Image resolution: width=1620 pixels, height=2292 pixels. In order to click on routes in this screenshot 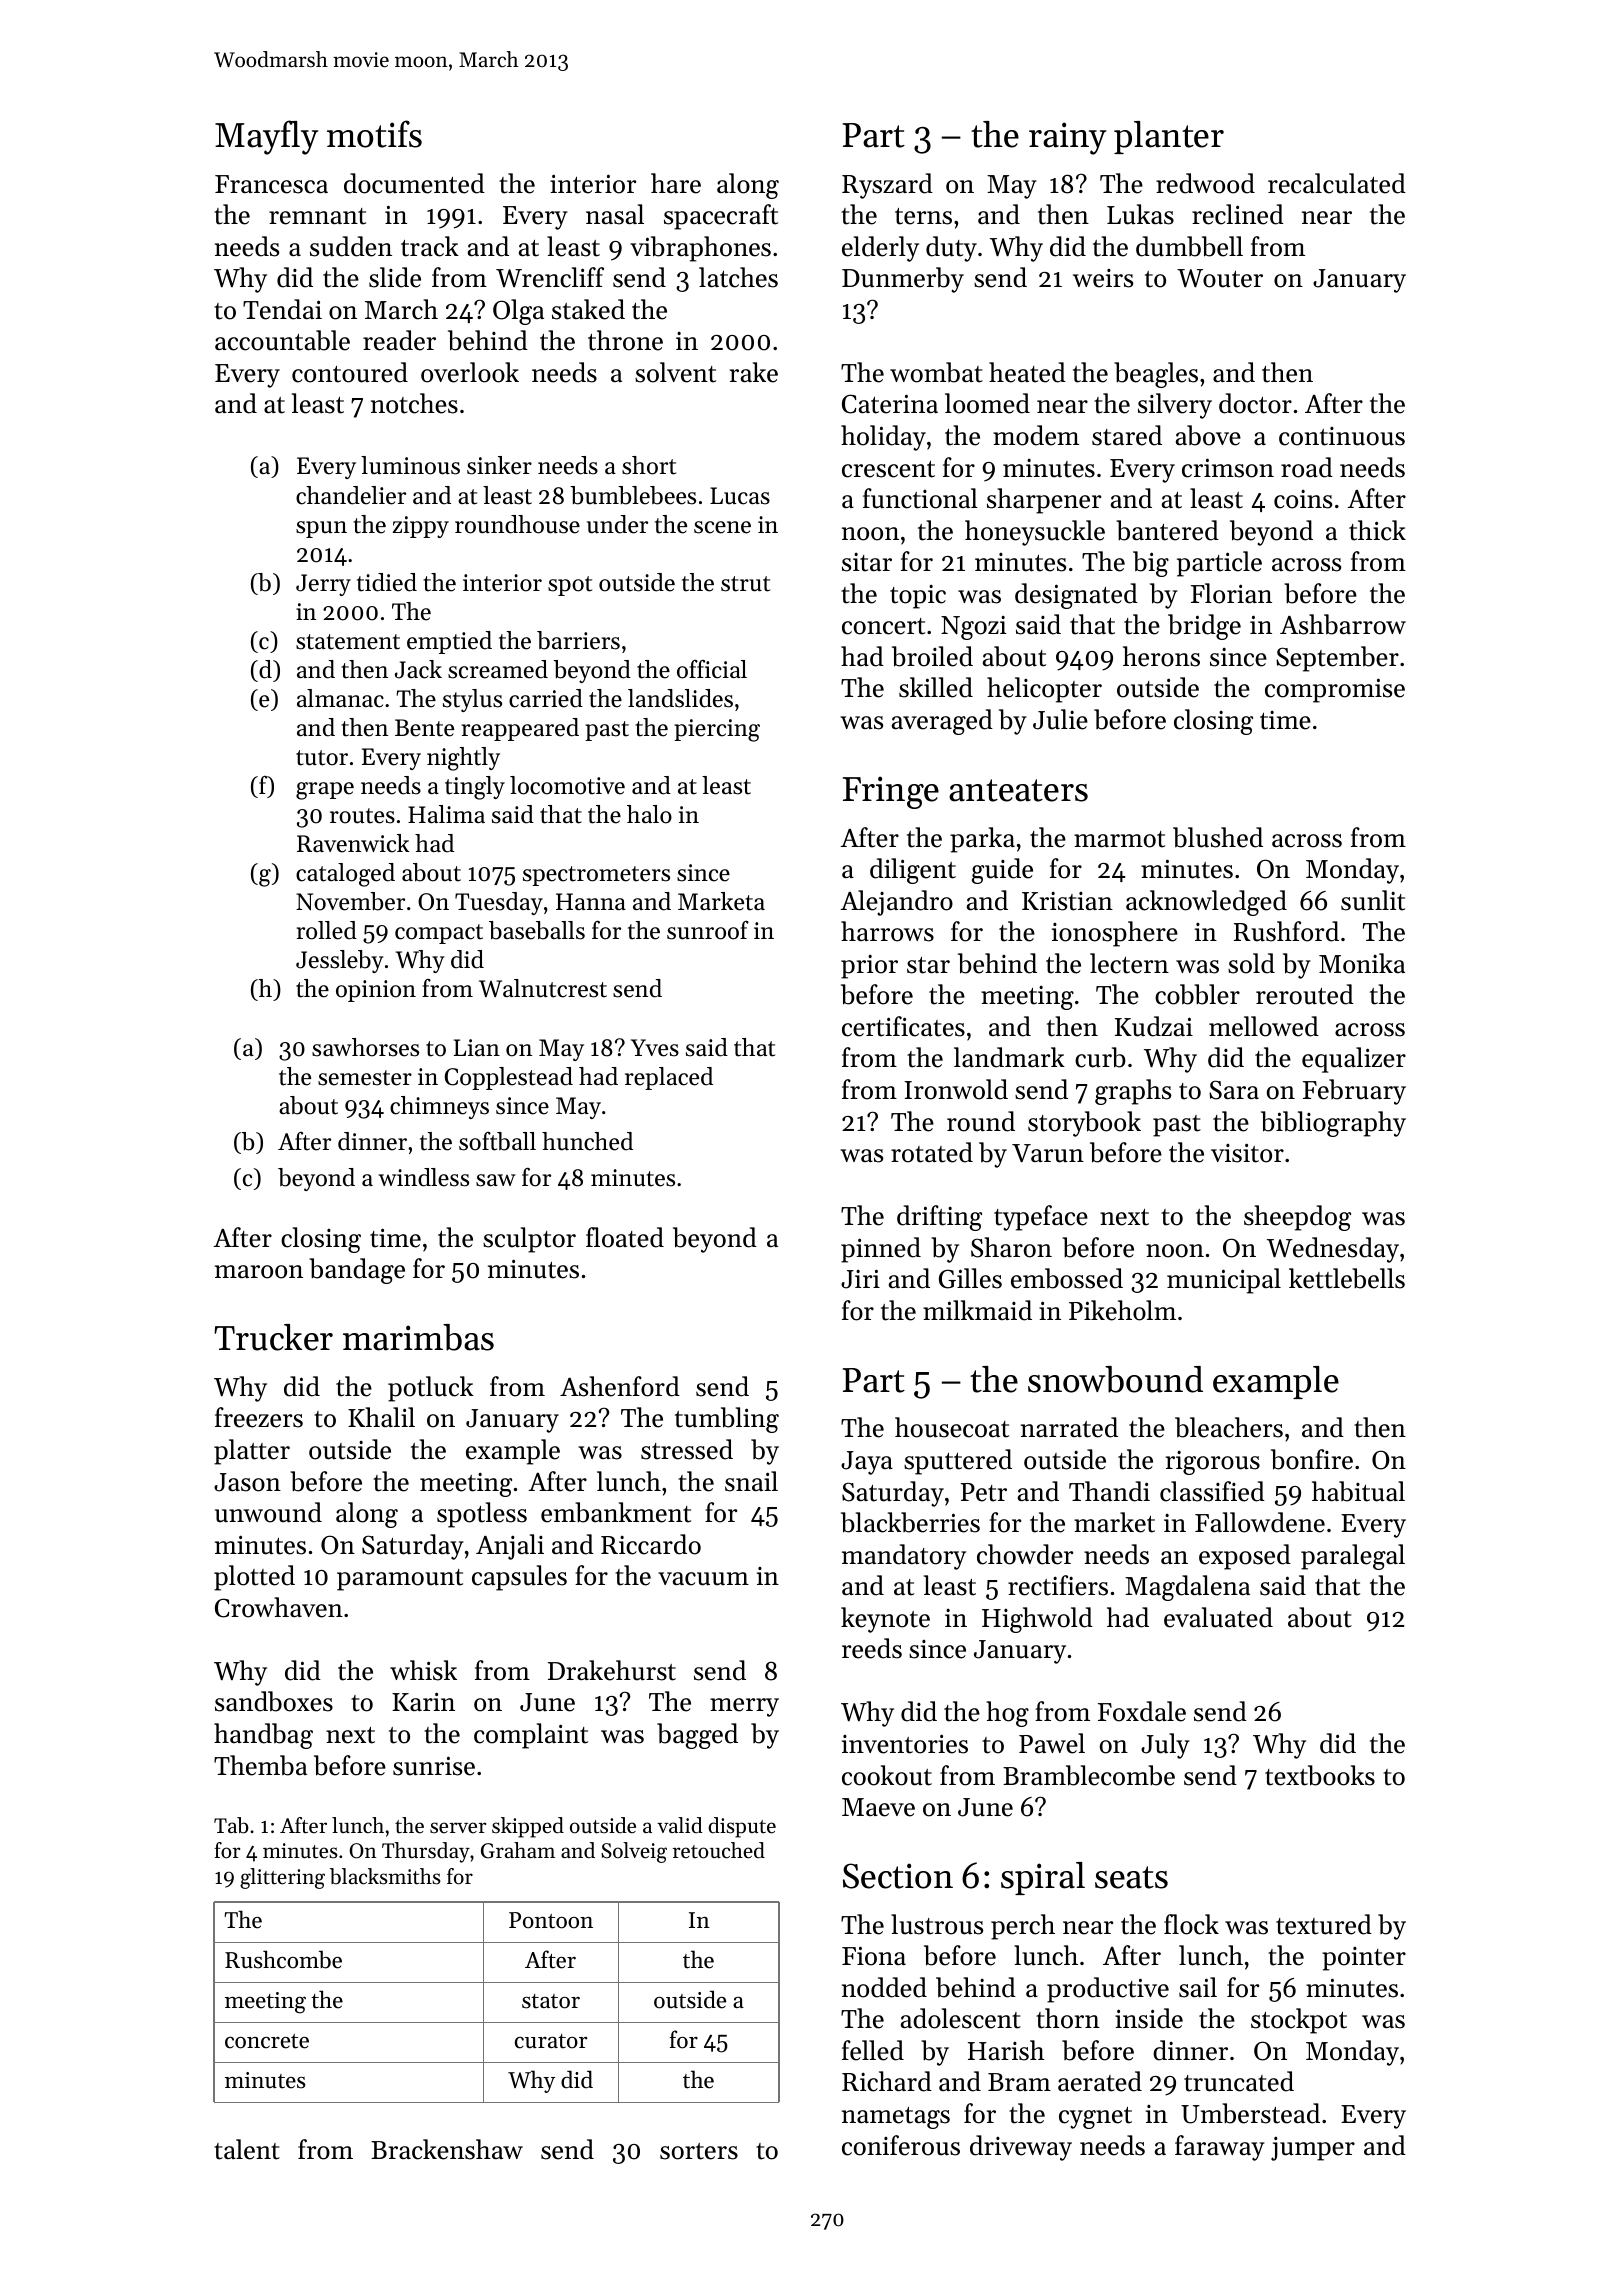, I will do `click(362, 816)`.
